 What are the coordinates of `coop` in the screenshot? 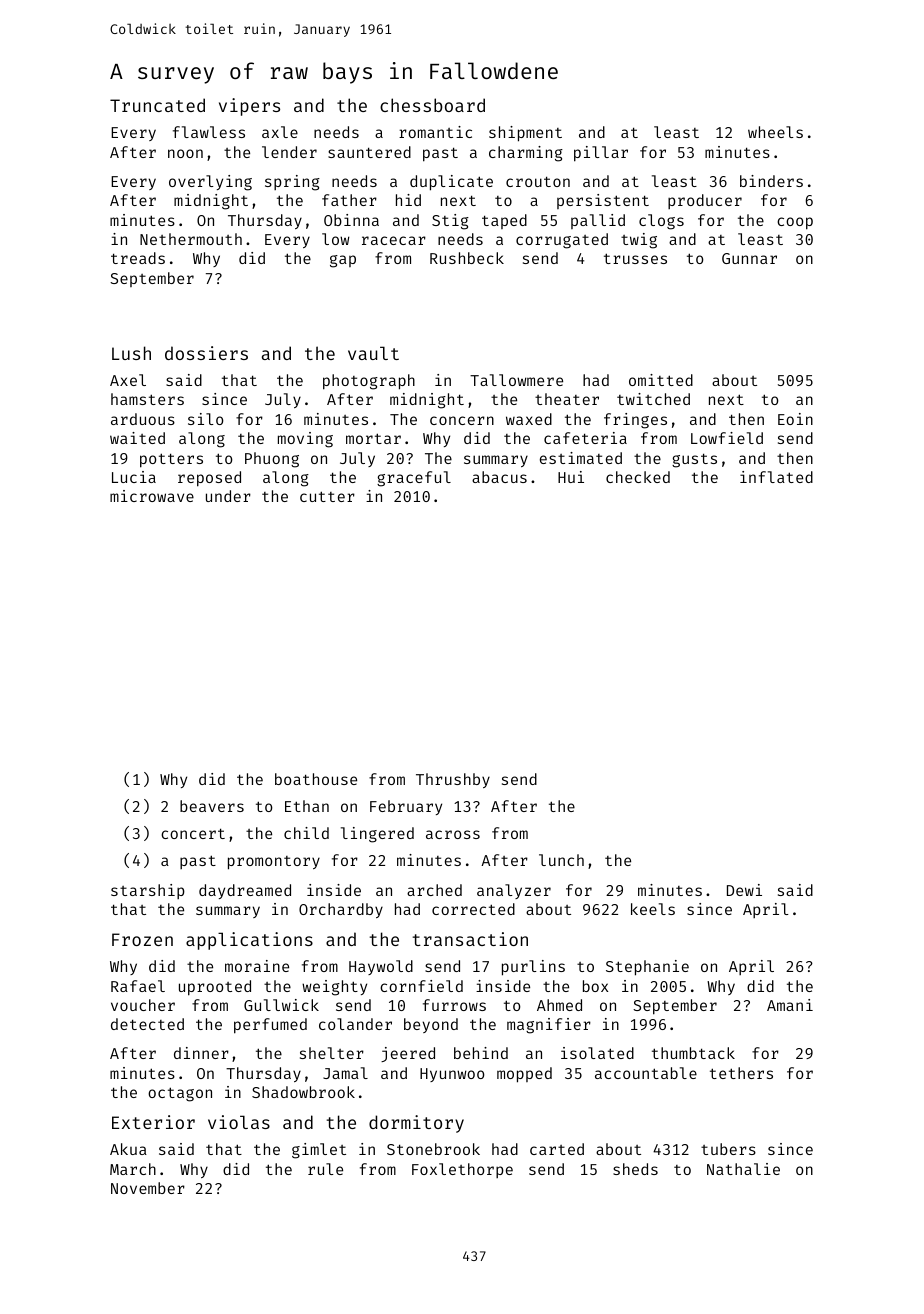 It's located at (795, 223).
